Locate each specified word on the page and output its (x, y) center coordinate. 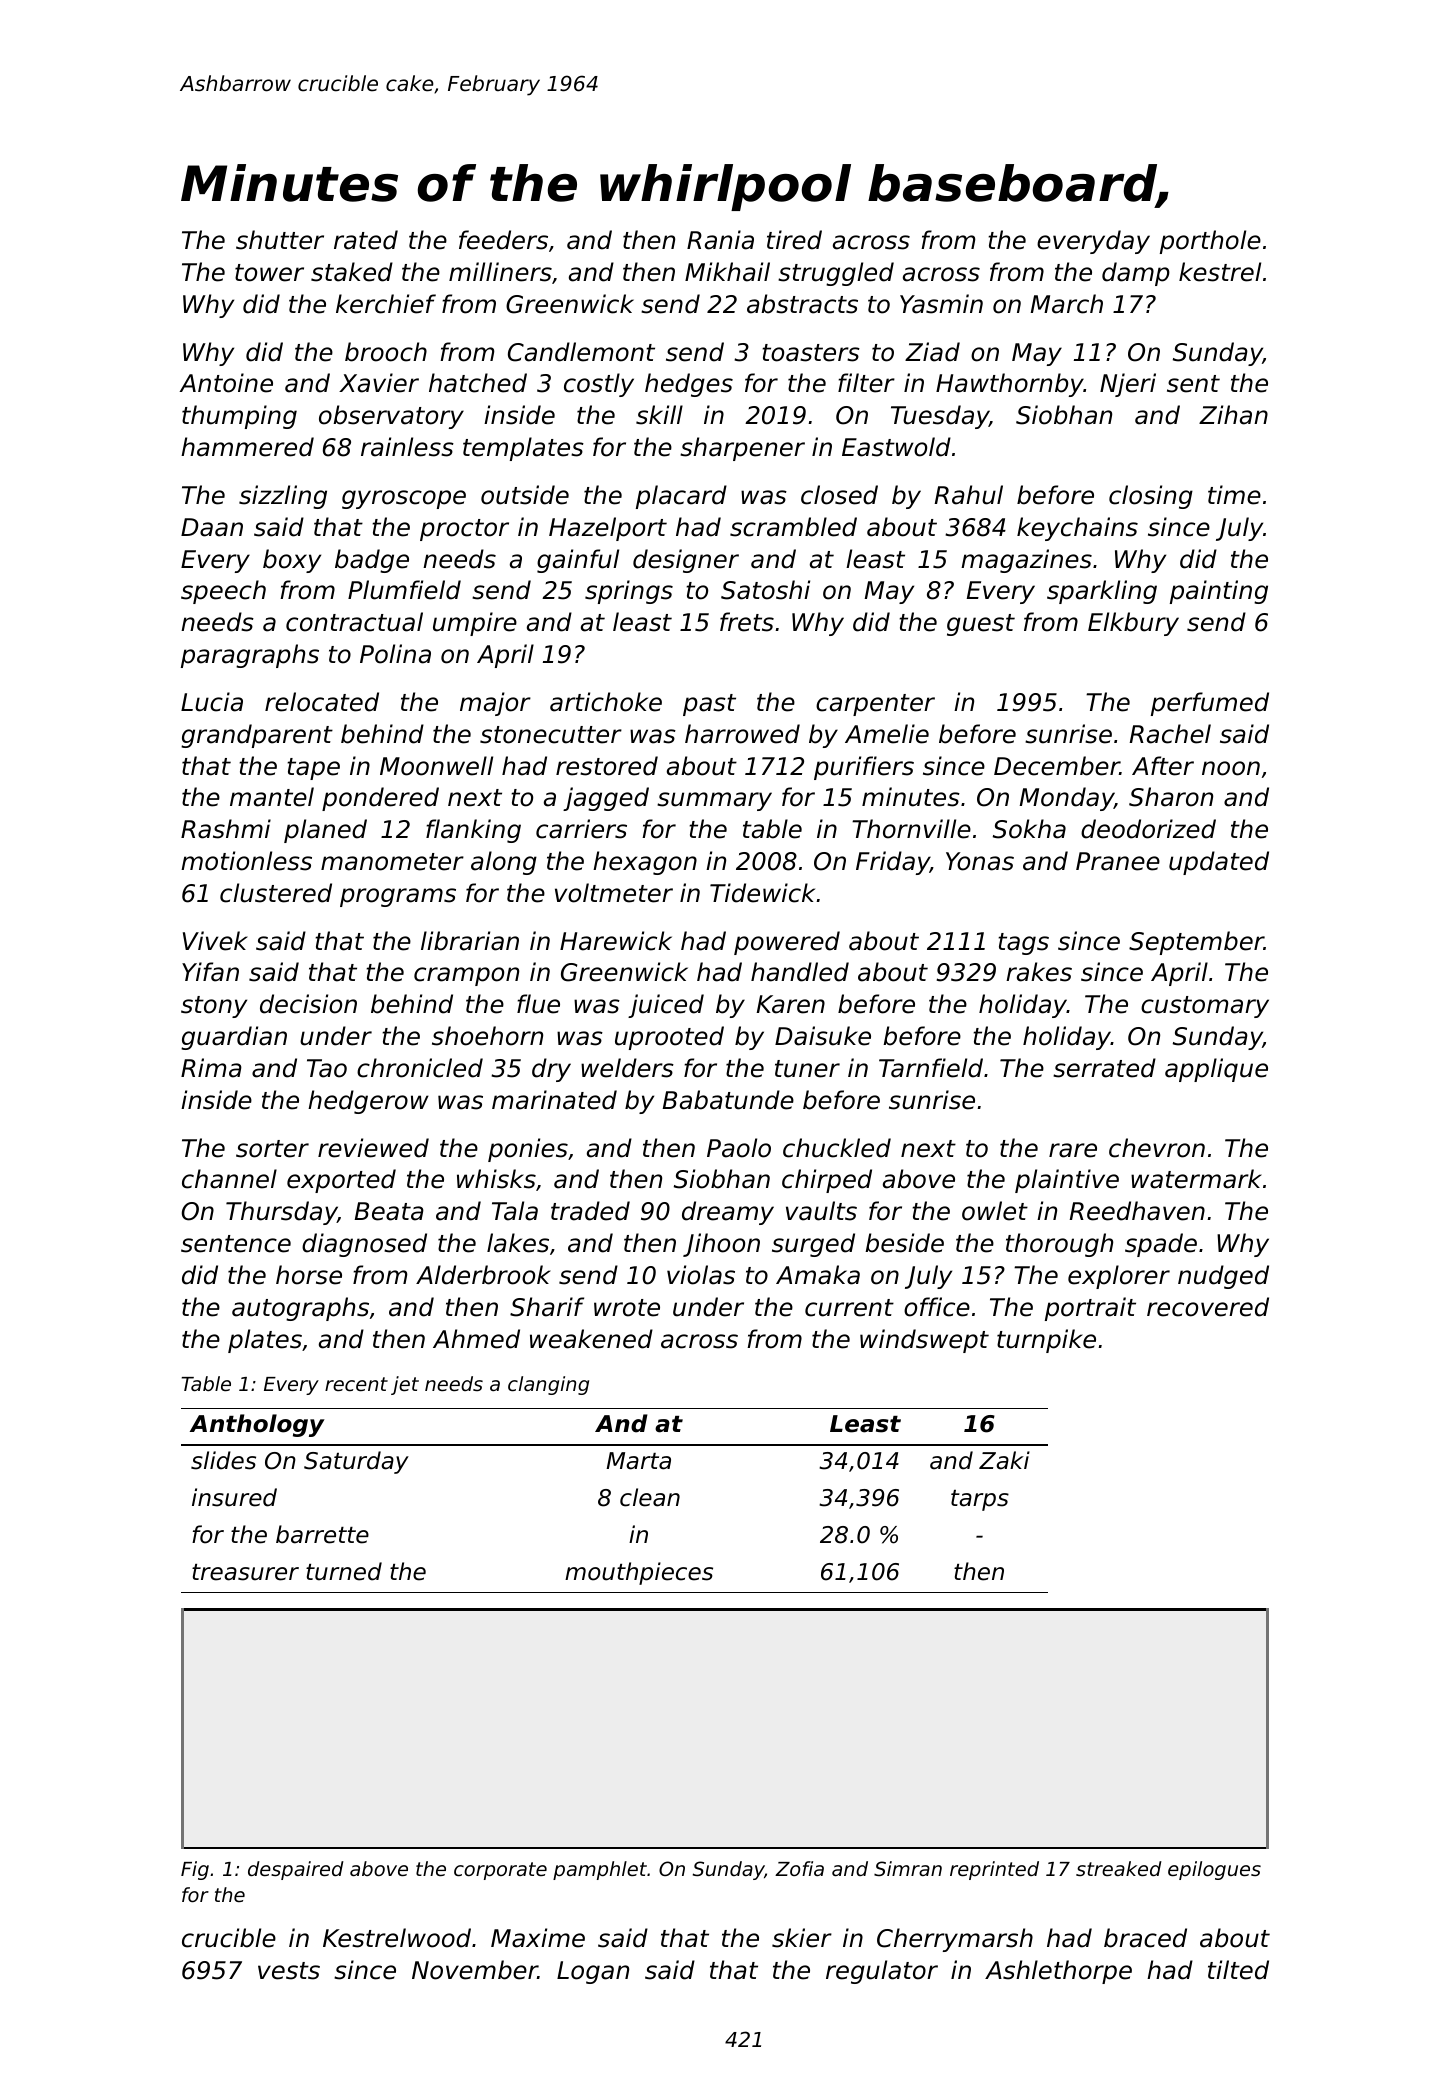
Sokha (1029, 829)
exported (341, 1181)
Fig (195, 1870)
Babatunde (728, 1100)
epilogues (1214, 1870)
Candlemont (581, 352)
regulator (882, 1972)
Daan (212, 527)
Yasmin (941, 304)
